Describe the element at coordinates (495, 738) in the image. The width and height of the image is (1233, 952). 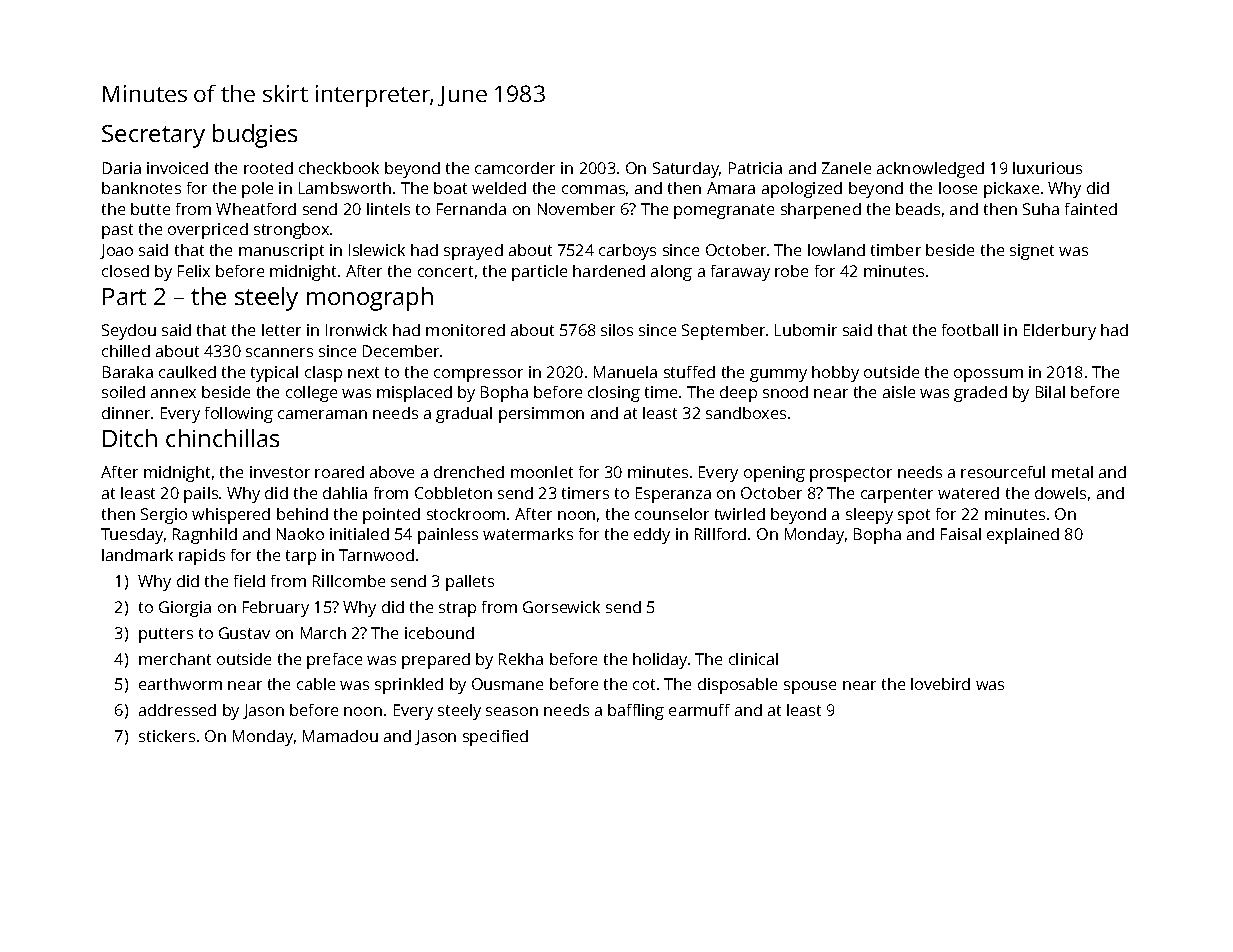
I see `specified` at that location.
